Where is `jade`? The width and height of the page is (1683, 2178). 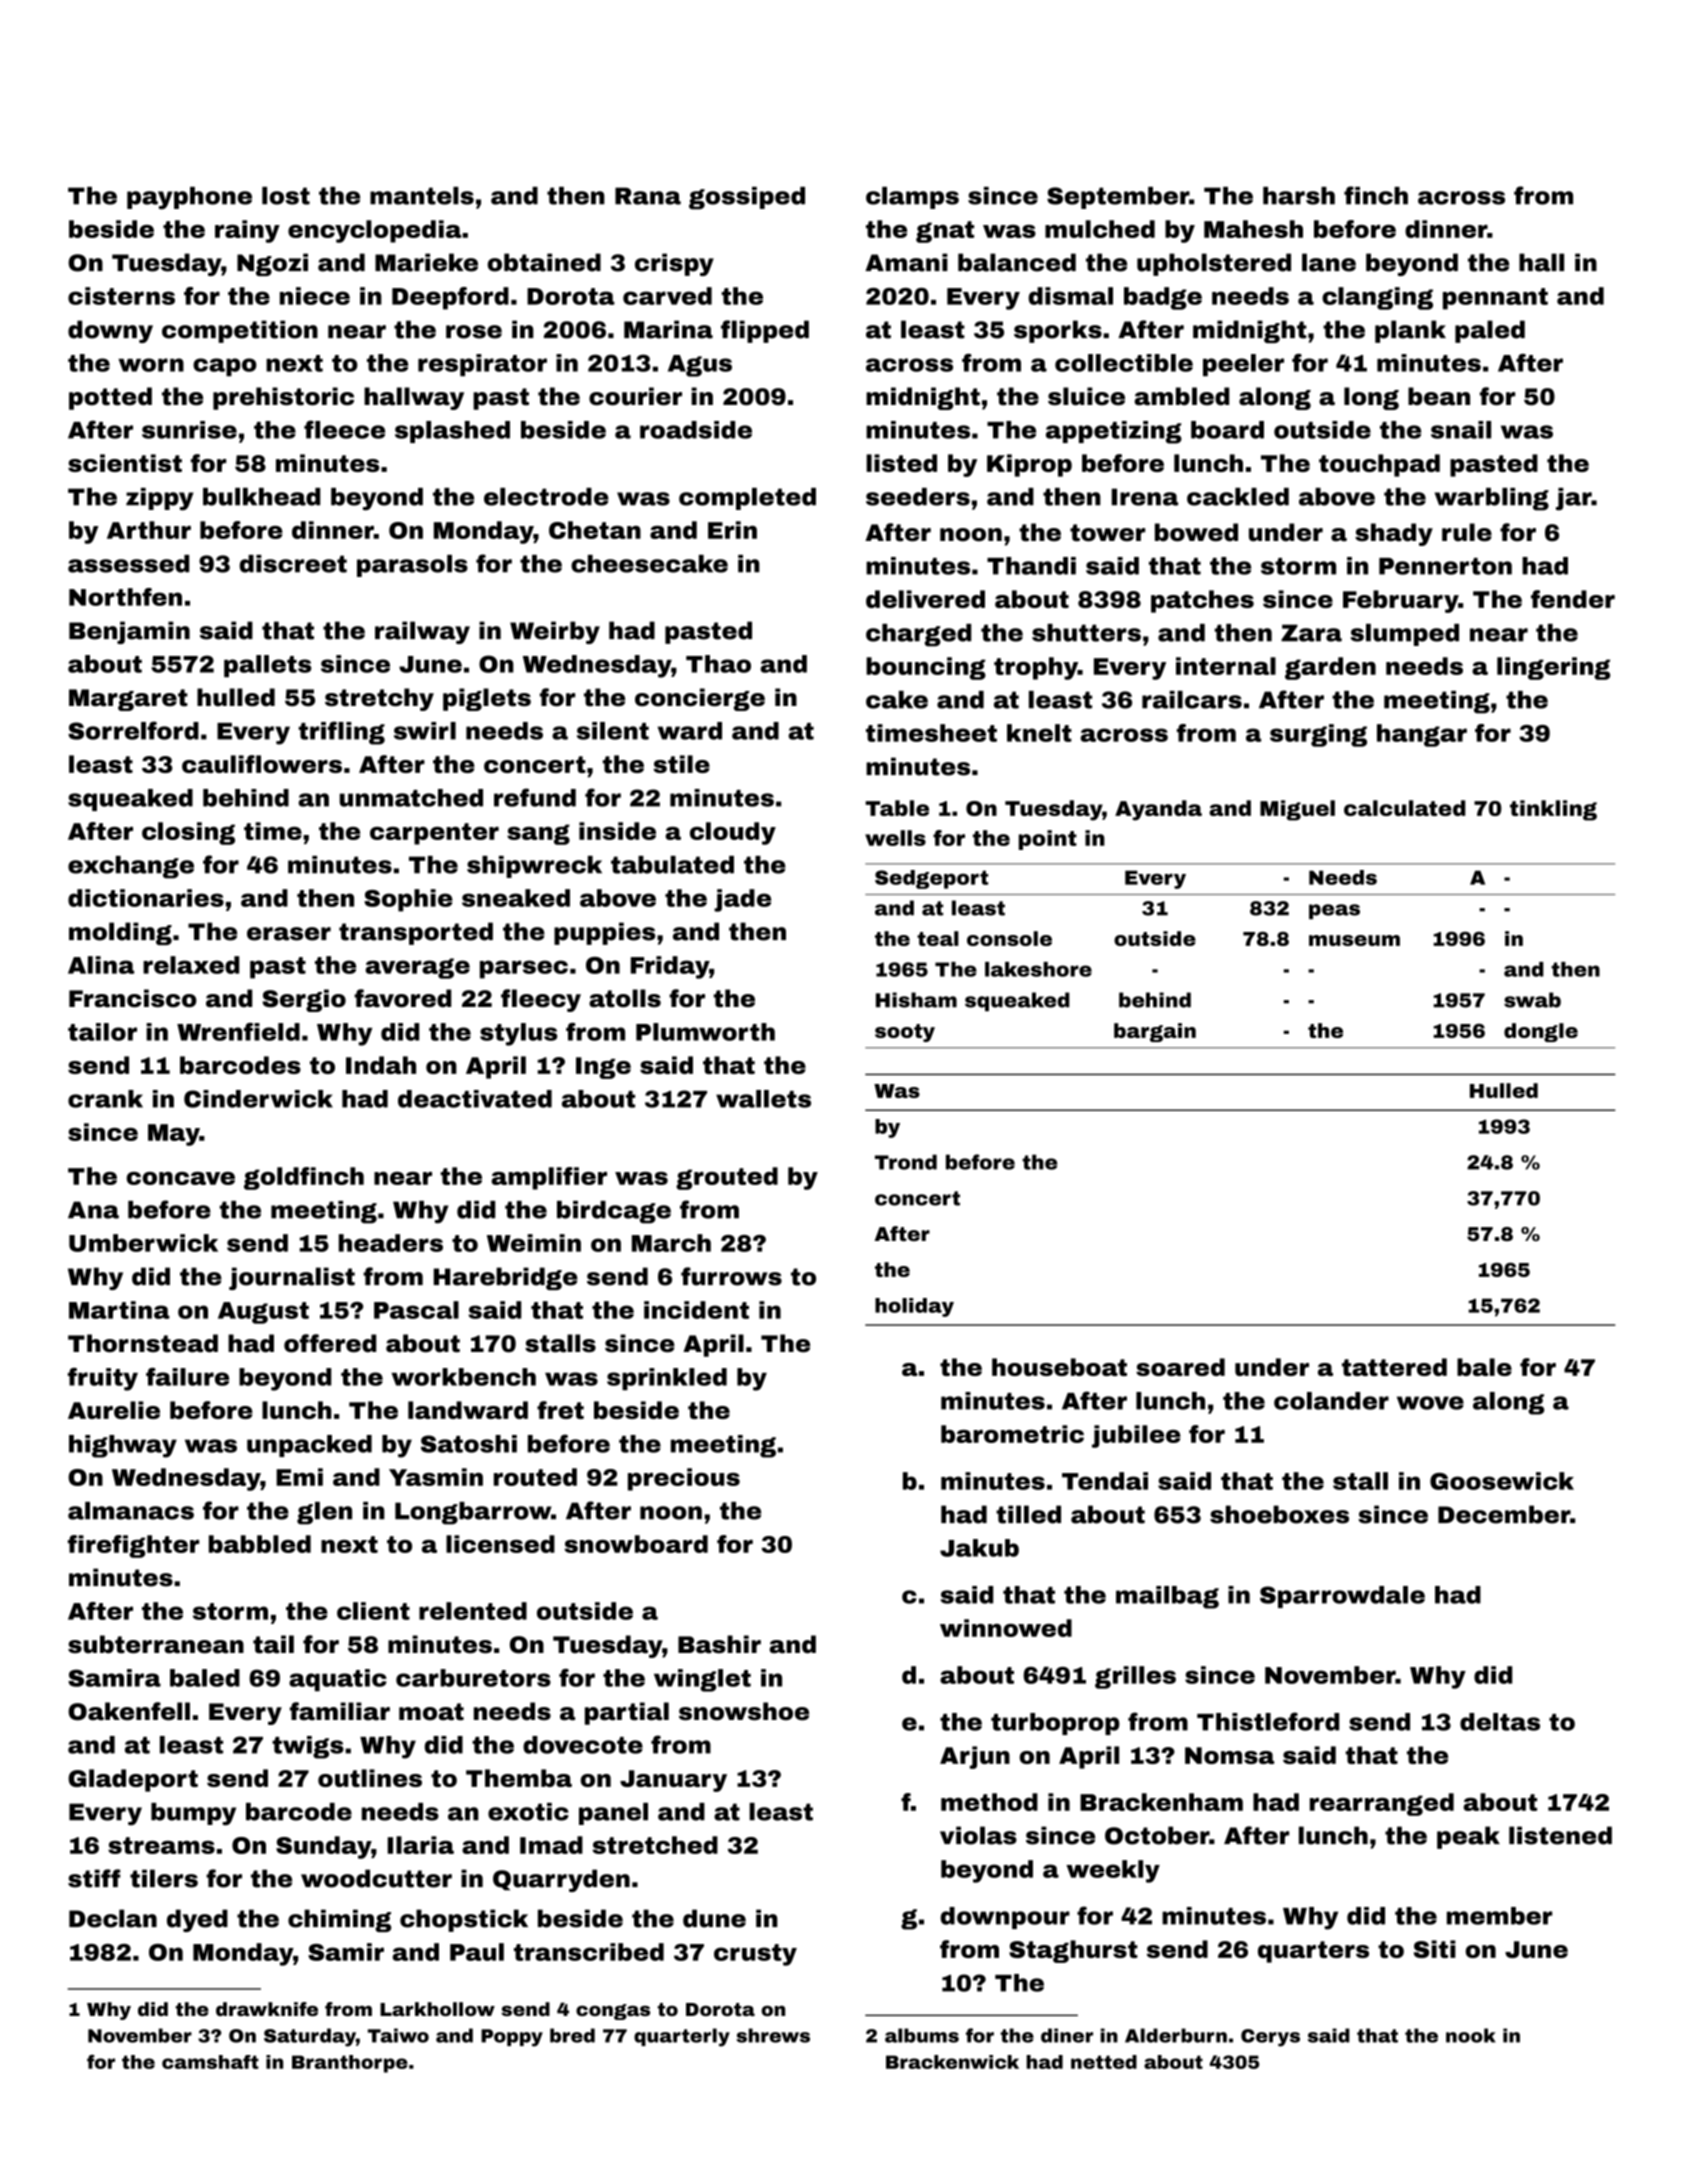 jade is located at coordinates (742, 900).
